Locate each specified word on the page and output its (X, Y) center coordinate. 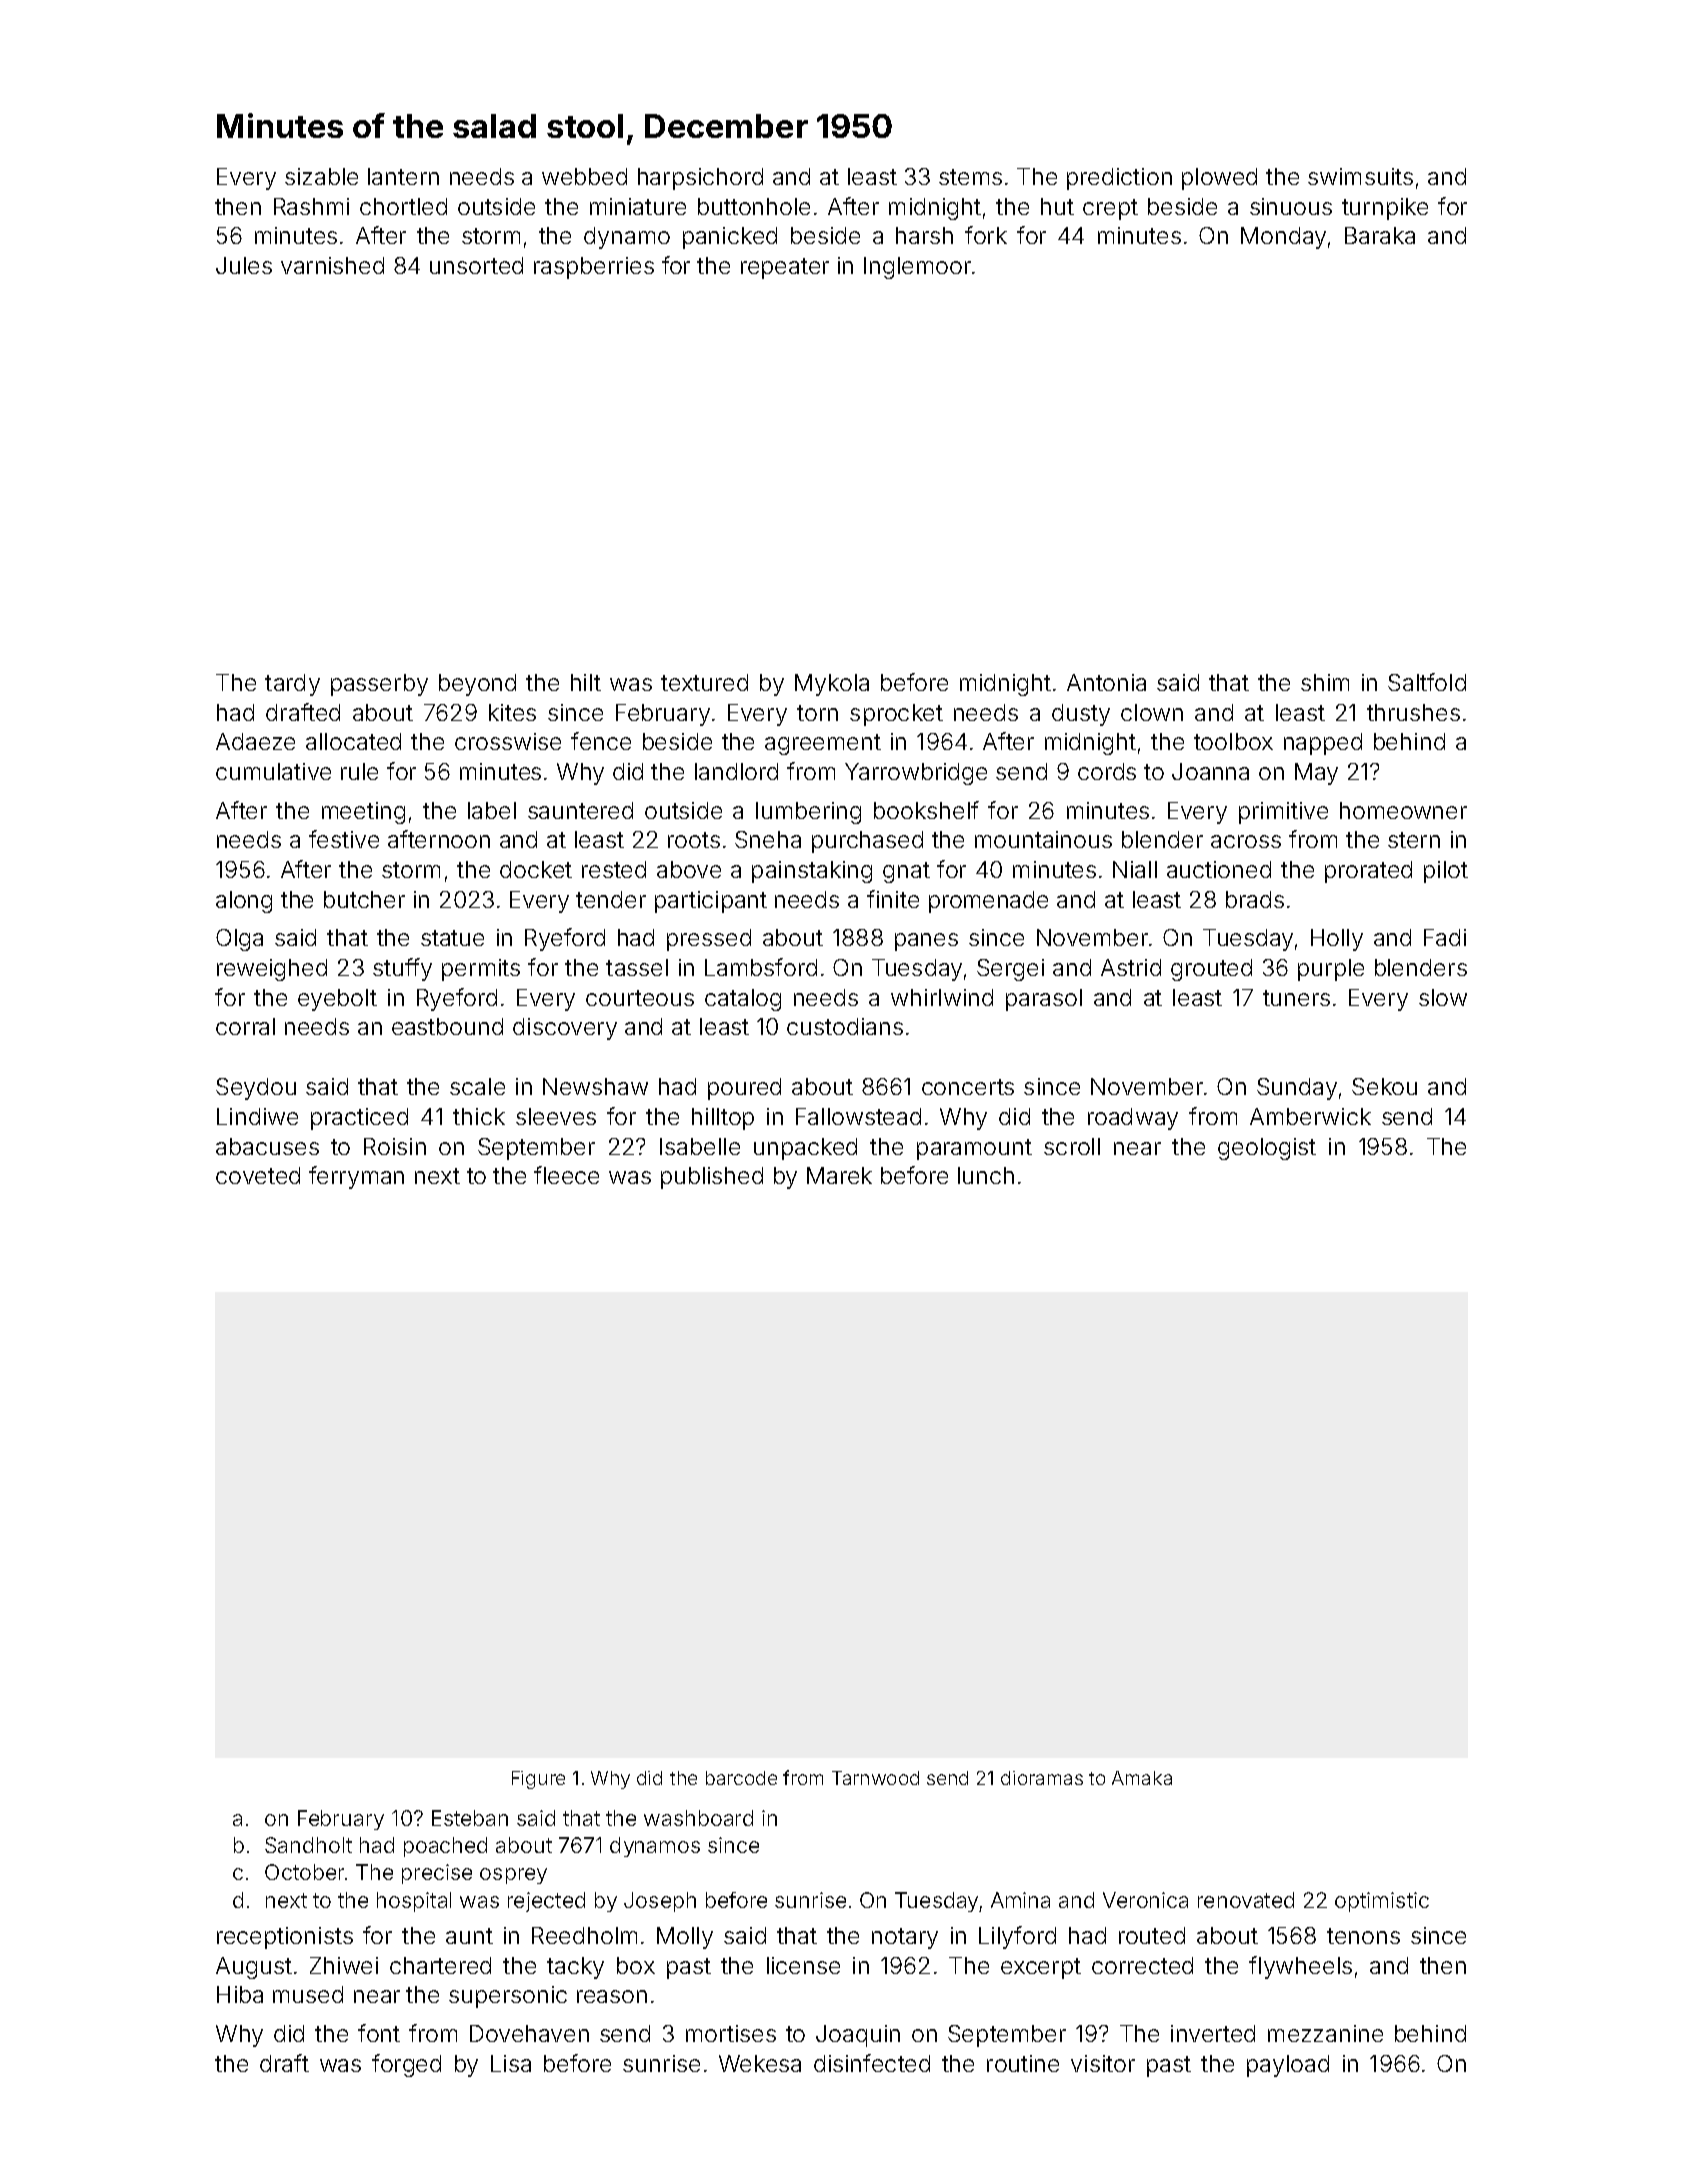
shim (1325, 682)
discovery (565, 1029)
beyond (477, 685)
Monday (1283, 238)
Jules (244, 265)
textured (704, 682)
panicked (730, 238)
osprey (513, 1876)
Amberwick (1310, 1116)
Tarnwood (875, 1778)
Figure (538, 1780)
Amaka (1142, 1778)
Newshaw (595, 1086)
